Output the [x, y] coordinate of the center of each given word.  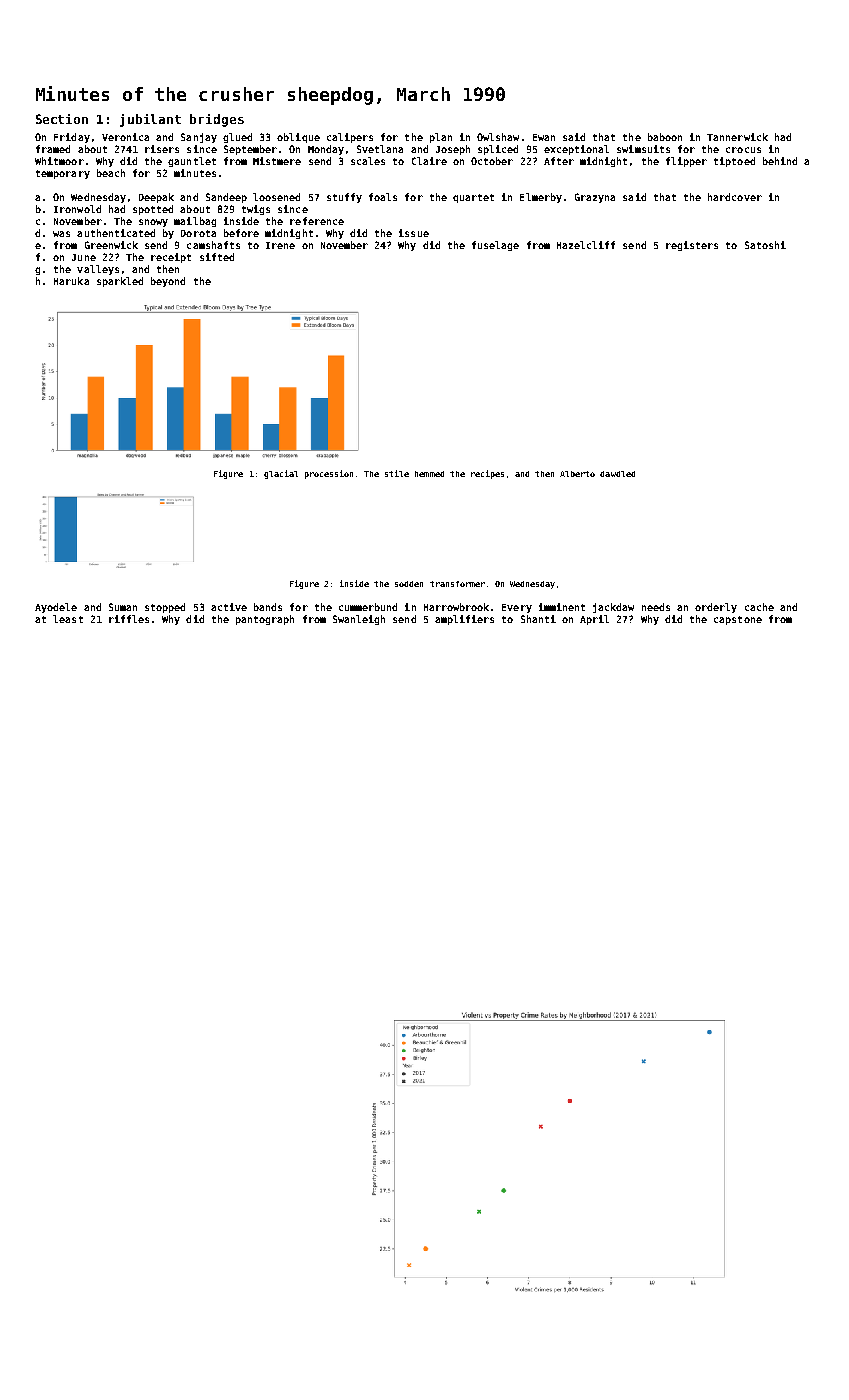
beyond [168, 282]
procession [329, 474]
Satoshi [765, 245]
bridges [217, 120]
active [229, 607]
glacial [281, 474]
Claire [429, 161]
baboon [665, 137]
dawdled [617, 474]
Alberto [577, 474]
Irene [280, 245]
